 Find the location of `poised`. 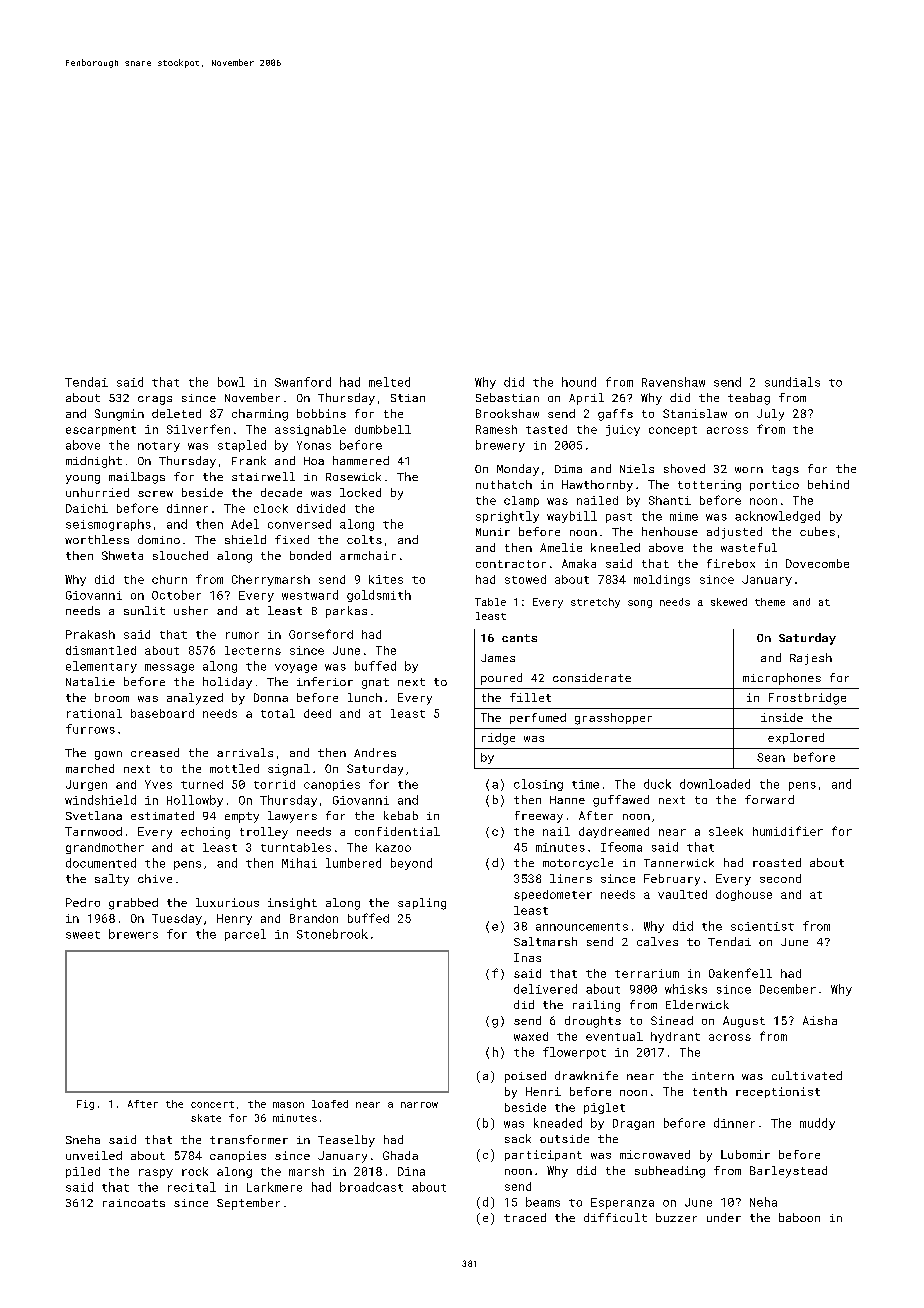

poised is located at coordinates (525, 1077).
